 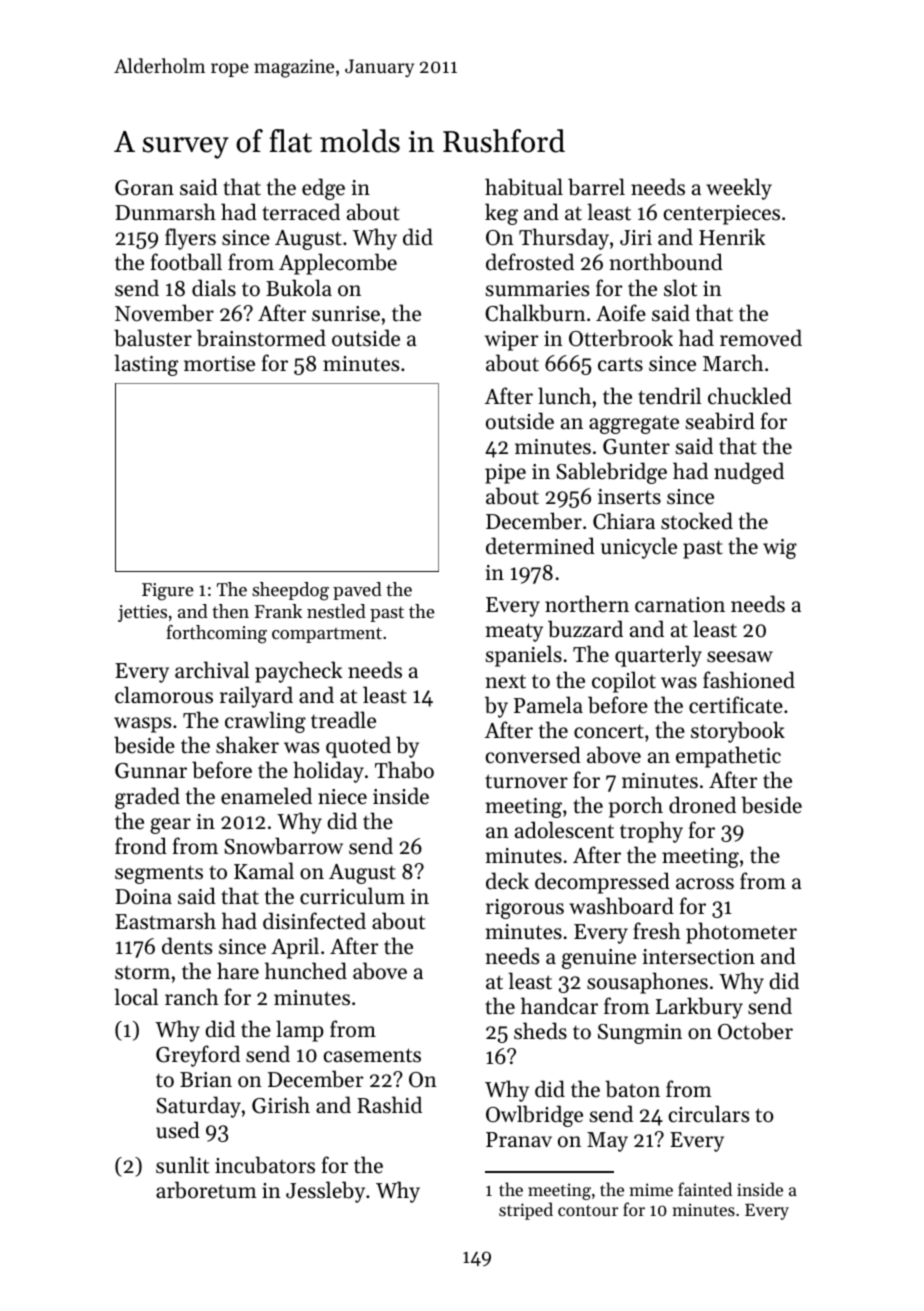 What do you see at coordinates (657, 931) in the page?
I see `fresh` at bounding box center [657, 931].
